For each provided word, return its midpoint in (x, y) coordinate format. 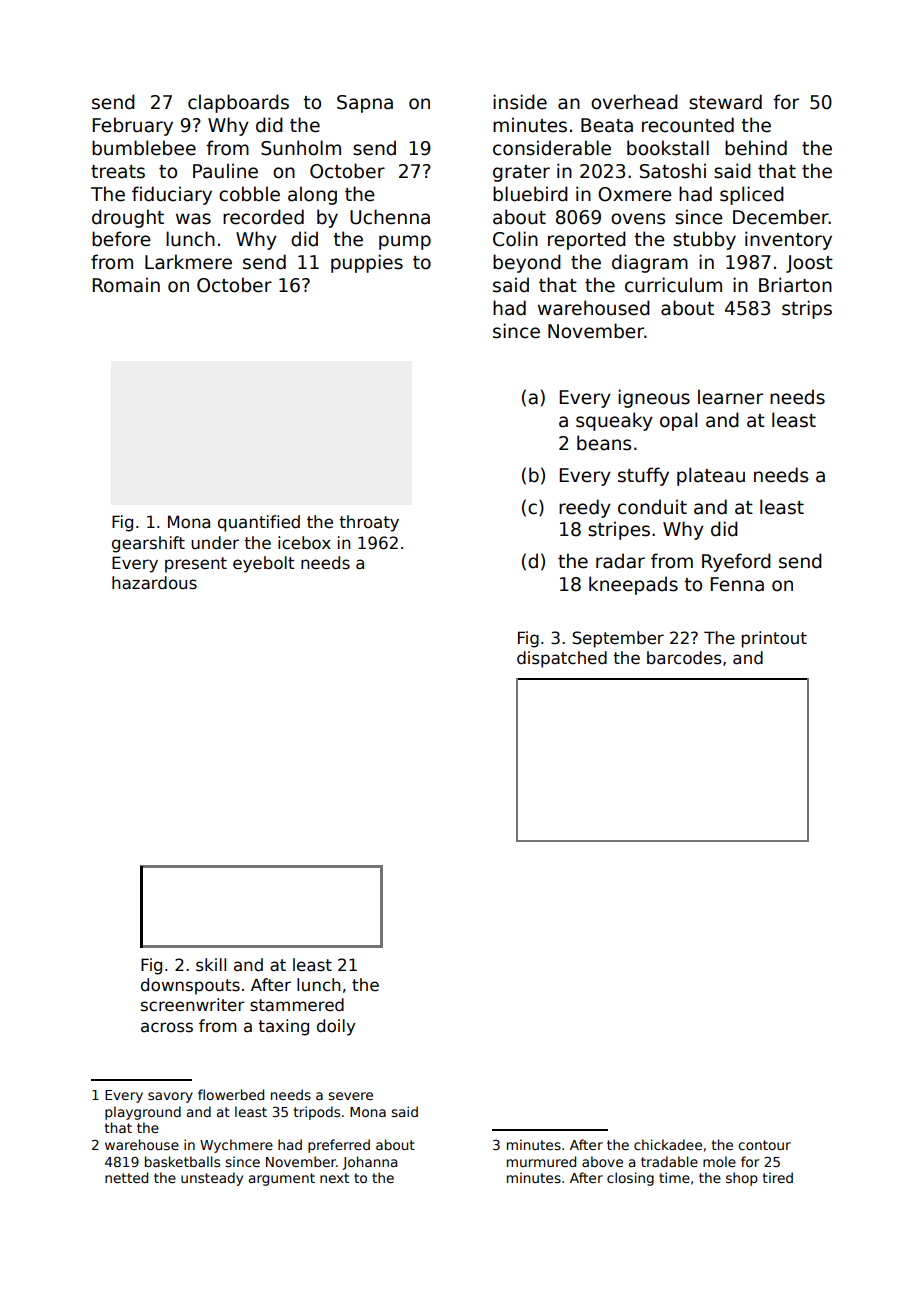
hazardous (154, 583)
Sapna (365, 104)
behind (756, 148)
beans (604, 443)
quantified (259, 523)
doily (336, 1027)
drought (128, 218)
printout (774, 639)
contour (764, 1145)
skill (211, 965)
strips (807, 309)
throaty (369, 523)
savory (170, 1097)
